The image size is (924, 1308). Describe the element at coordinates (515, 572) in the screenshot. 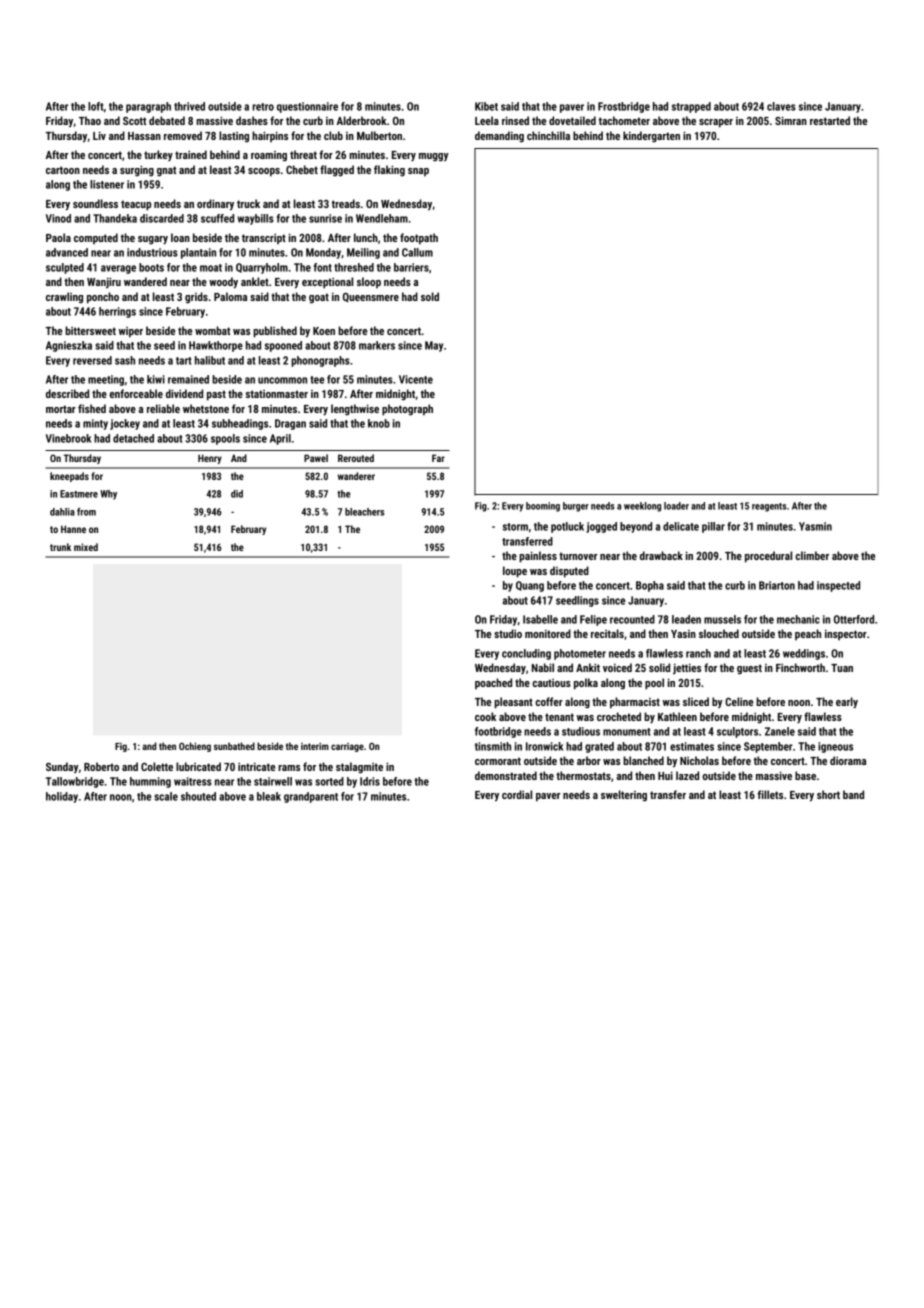

I see `loupe` at that location.
